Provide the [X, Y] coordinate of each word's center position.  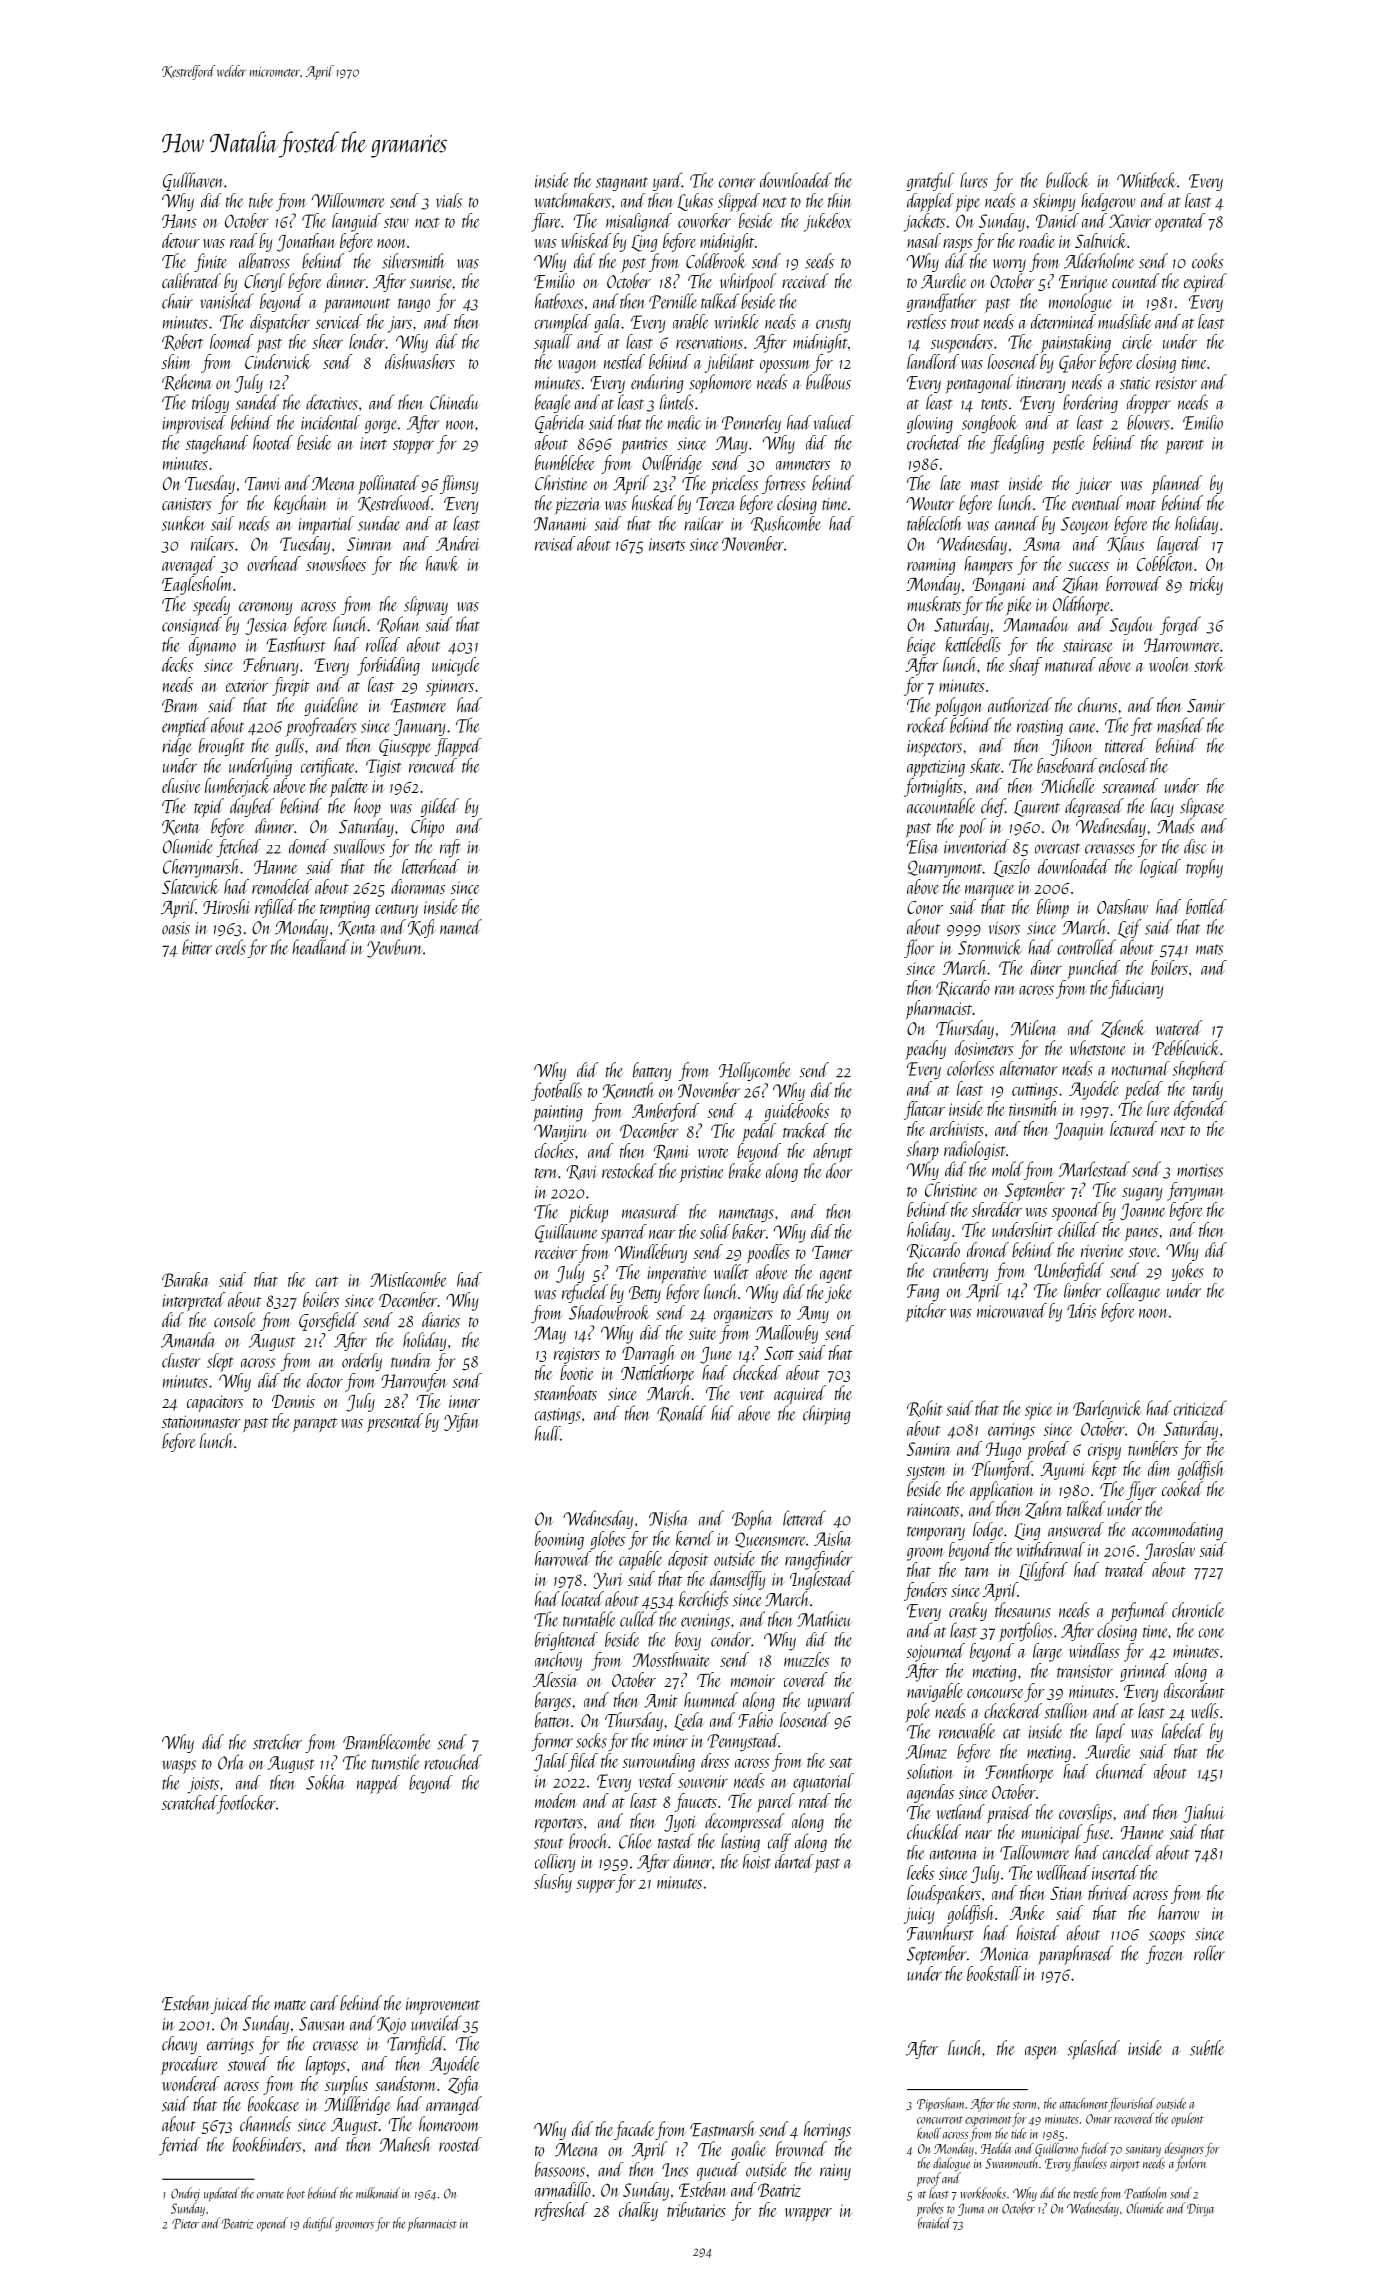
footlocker [246, 1804]
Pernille [673, 301]
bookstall [994, 1973]
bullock [1068, 180]
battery [652, 1071]
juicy [919, 1915]
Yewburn [394, 948]
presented [395, 1422]
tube [261, 200]
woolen [1170, 664]
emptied [185, 727]
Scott [779, 1353]
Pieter [185, 2223]
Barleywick [1107, 1409]
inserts [667, 544]
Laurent [1037, 808]
